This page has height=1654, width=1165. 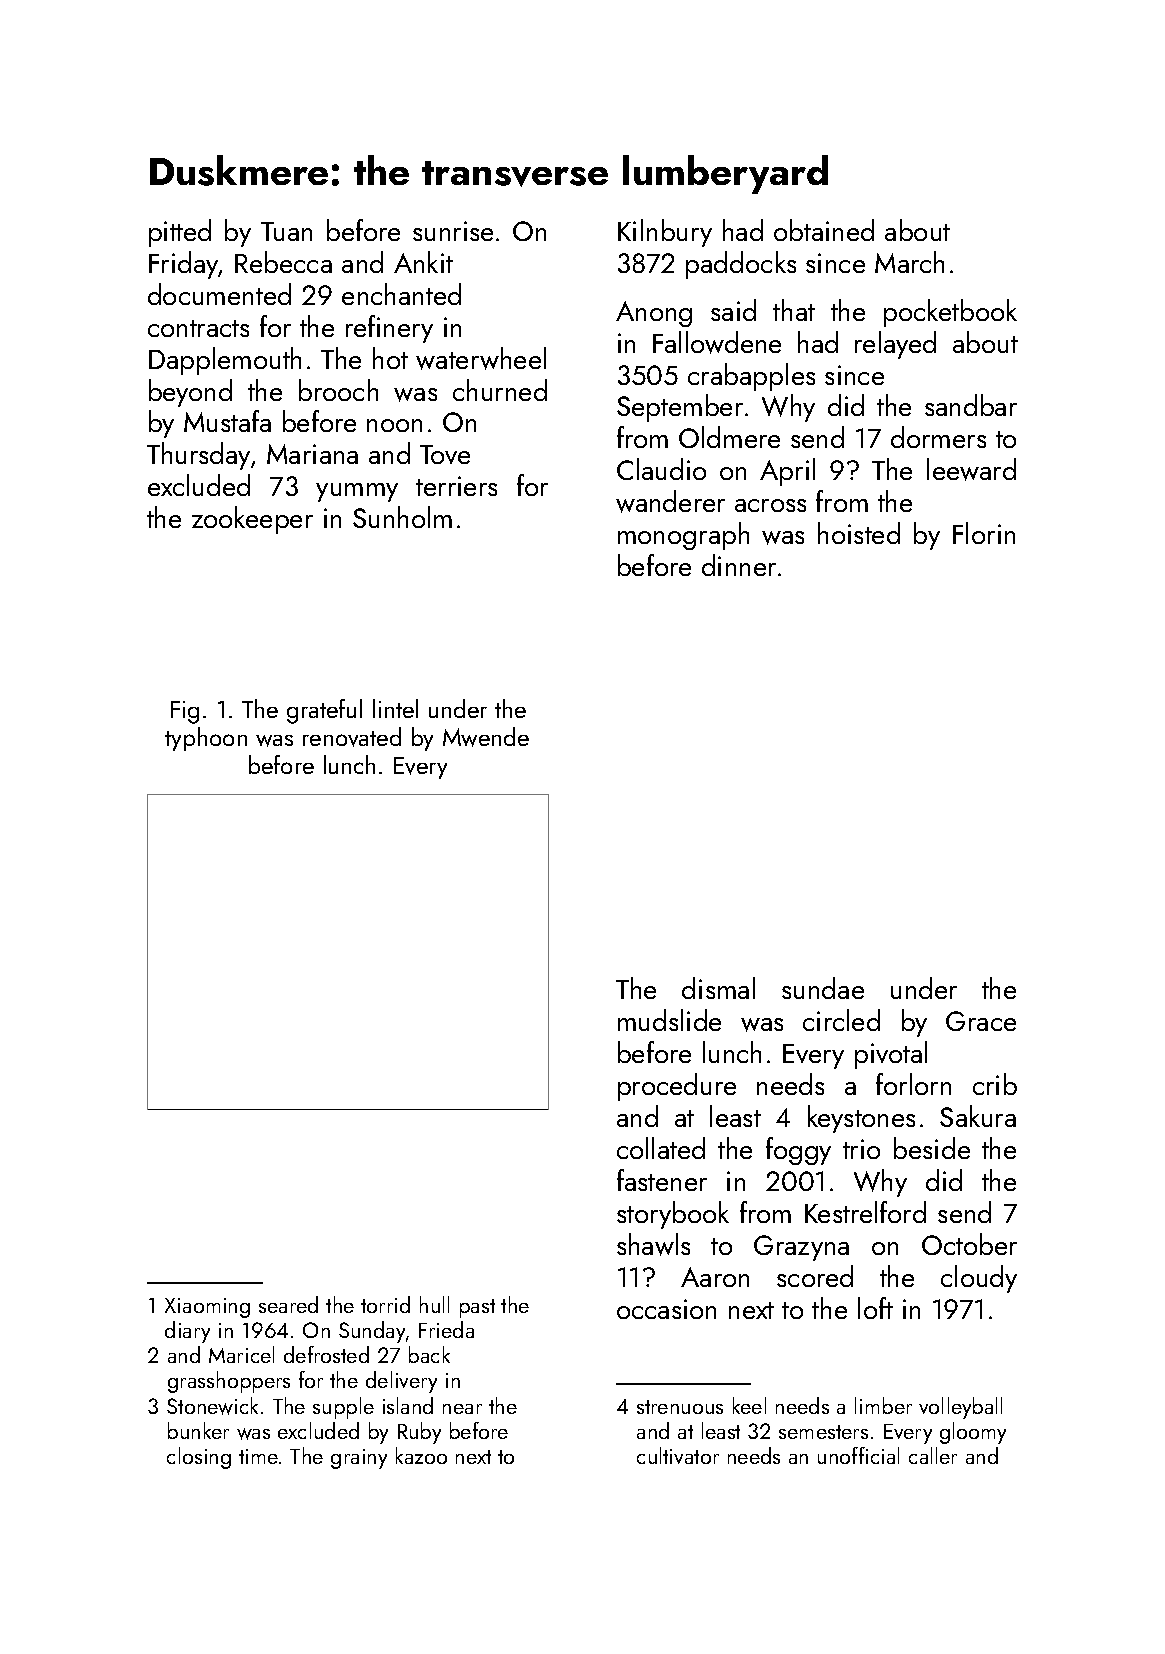 I want to click on mudslide, so click(x=669, y=1020).
